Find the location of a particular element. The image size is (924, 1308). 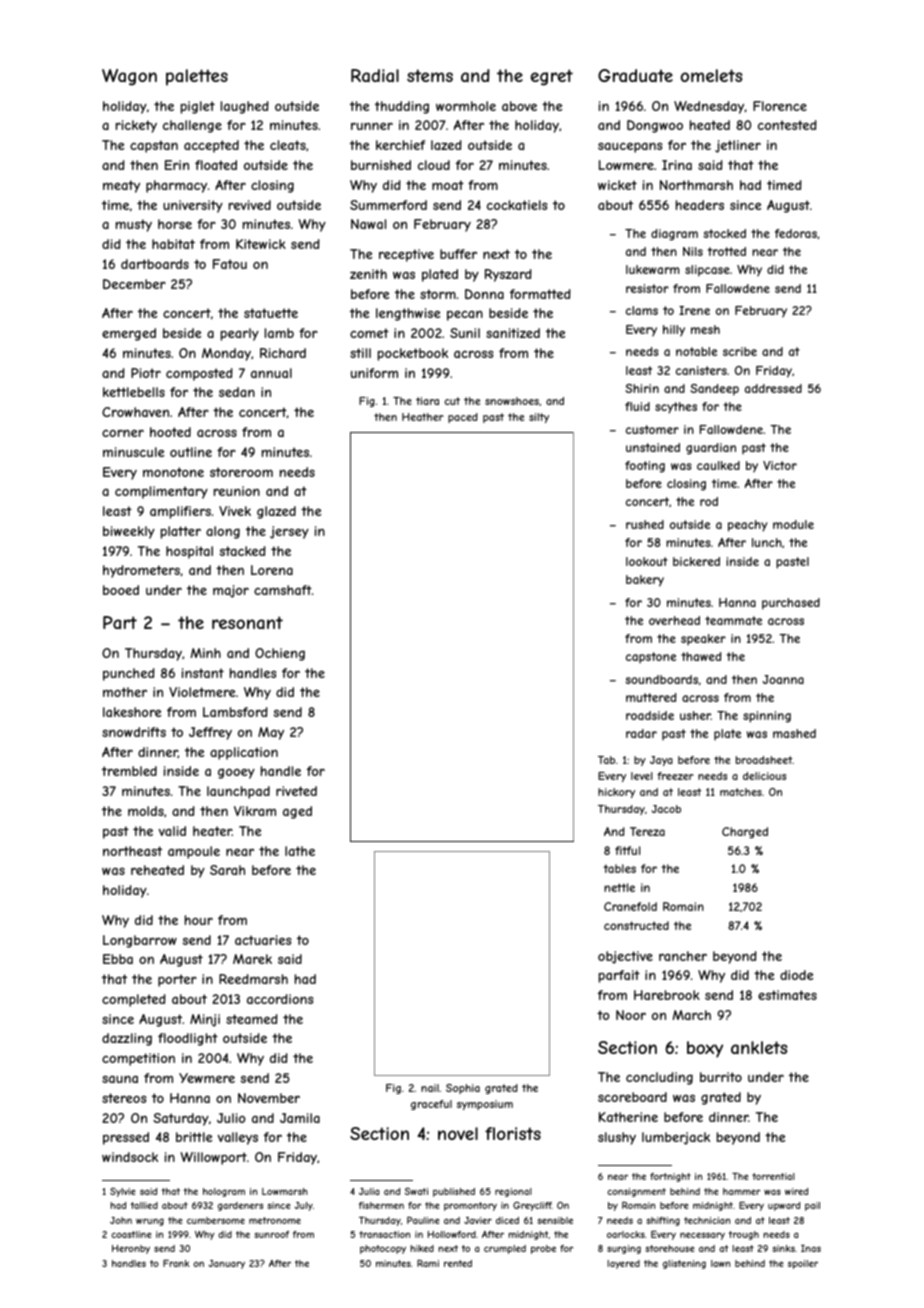

Ochieng is located at coordinates (280, 654).
